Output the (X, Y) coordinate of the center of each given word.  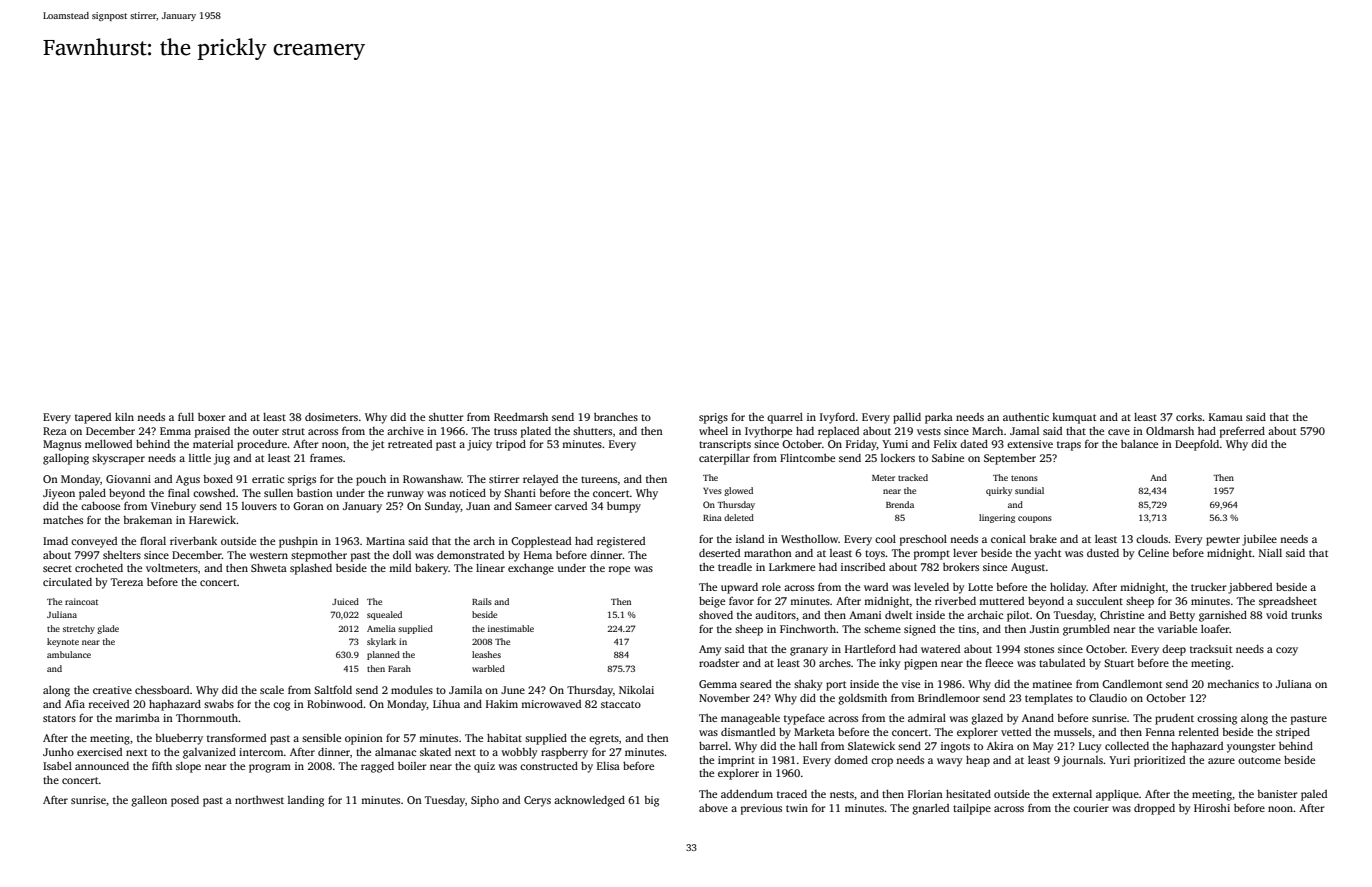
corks (1189, 417)
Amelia (381, 628)
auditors (775, 615)
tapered (93, 418)
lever (965, 553)
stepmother (319, 556)
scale (272, 690)
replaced (838, 432)
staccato (621, 704)
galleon (149, 801)
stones (1039, 649)
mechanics (1233, 684)
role (771, 587)
